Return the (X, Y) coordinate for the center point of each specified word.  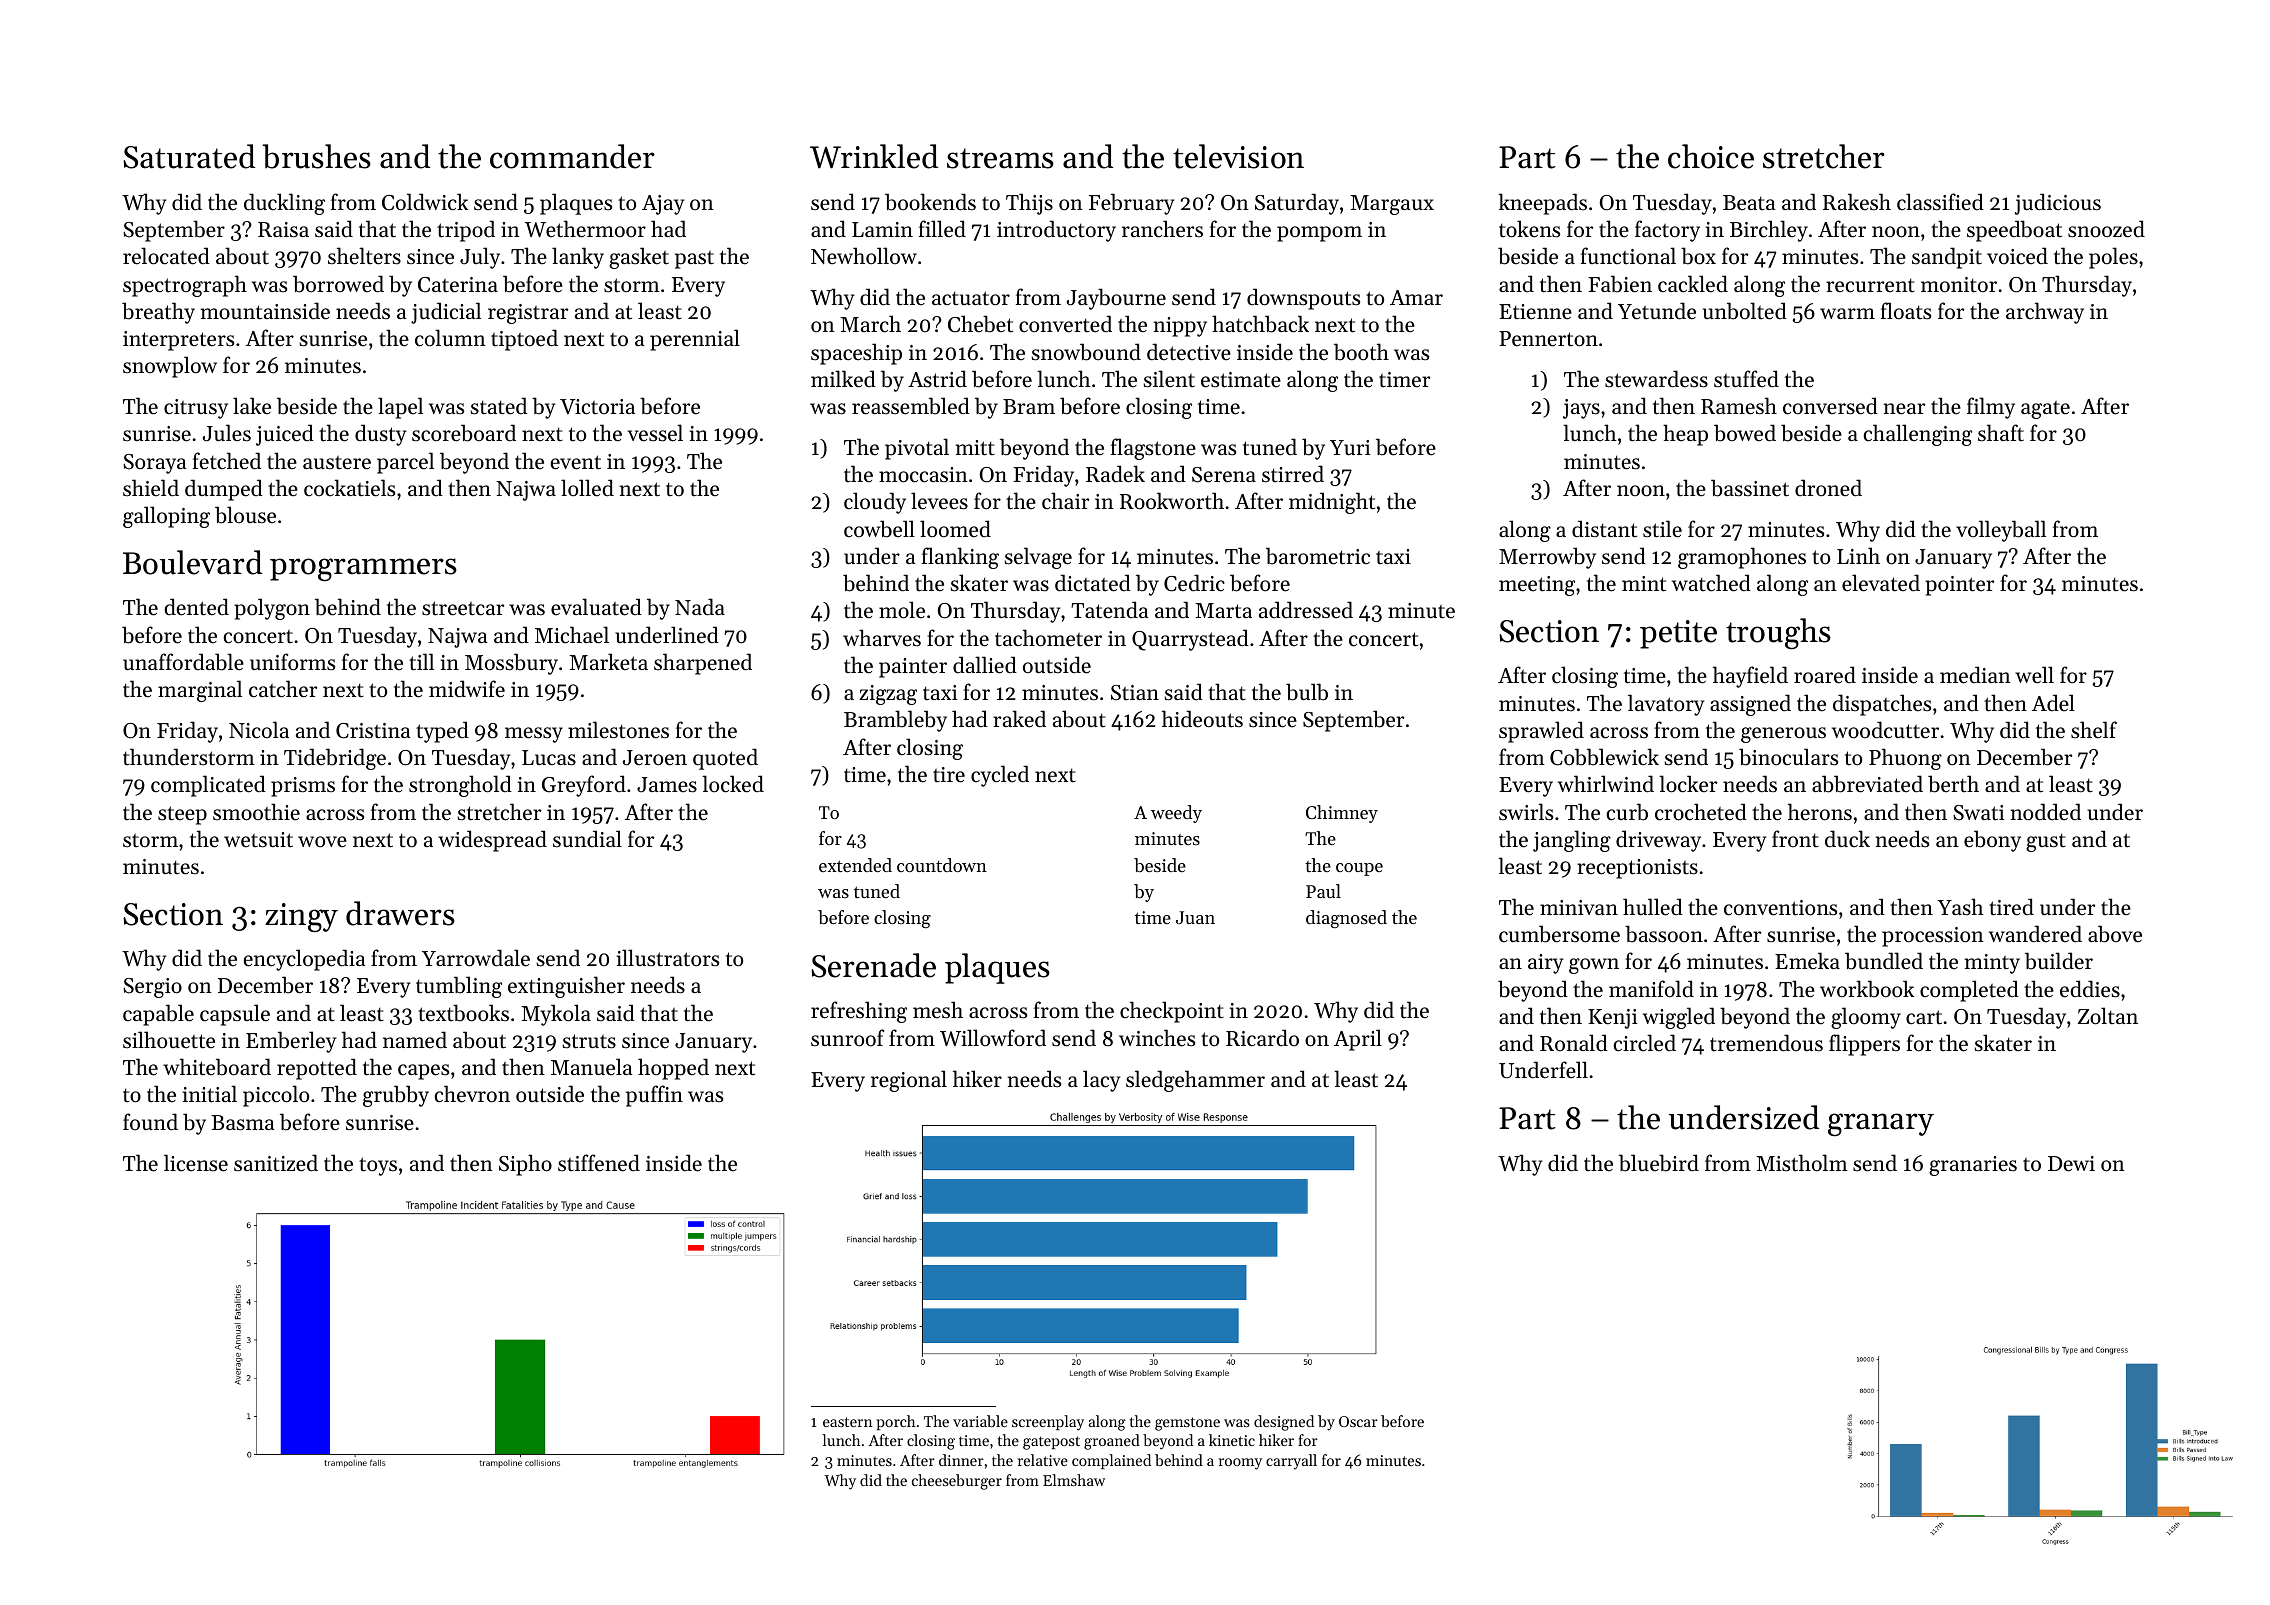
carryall (1291, 1462)
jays (1581, 409)
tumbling (459, 987)
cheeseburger (957, 1482)
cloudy (875, 503)
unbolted (1745, 311)
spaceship (856, 354)
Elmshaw (1074, 1480)
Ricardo (1262, 1038)
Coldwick (425, 202)
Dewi (2071, 1164)
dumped (224, 490)
